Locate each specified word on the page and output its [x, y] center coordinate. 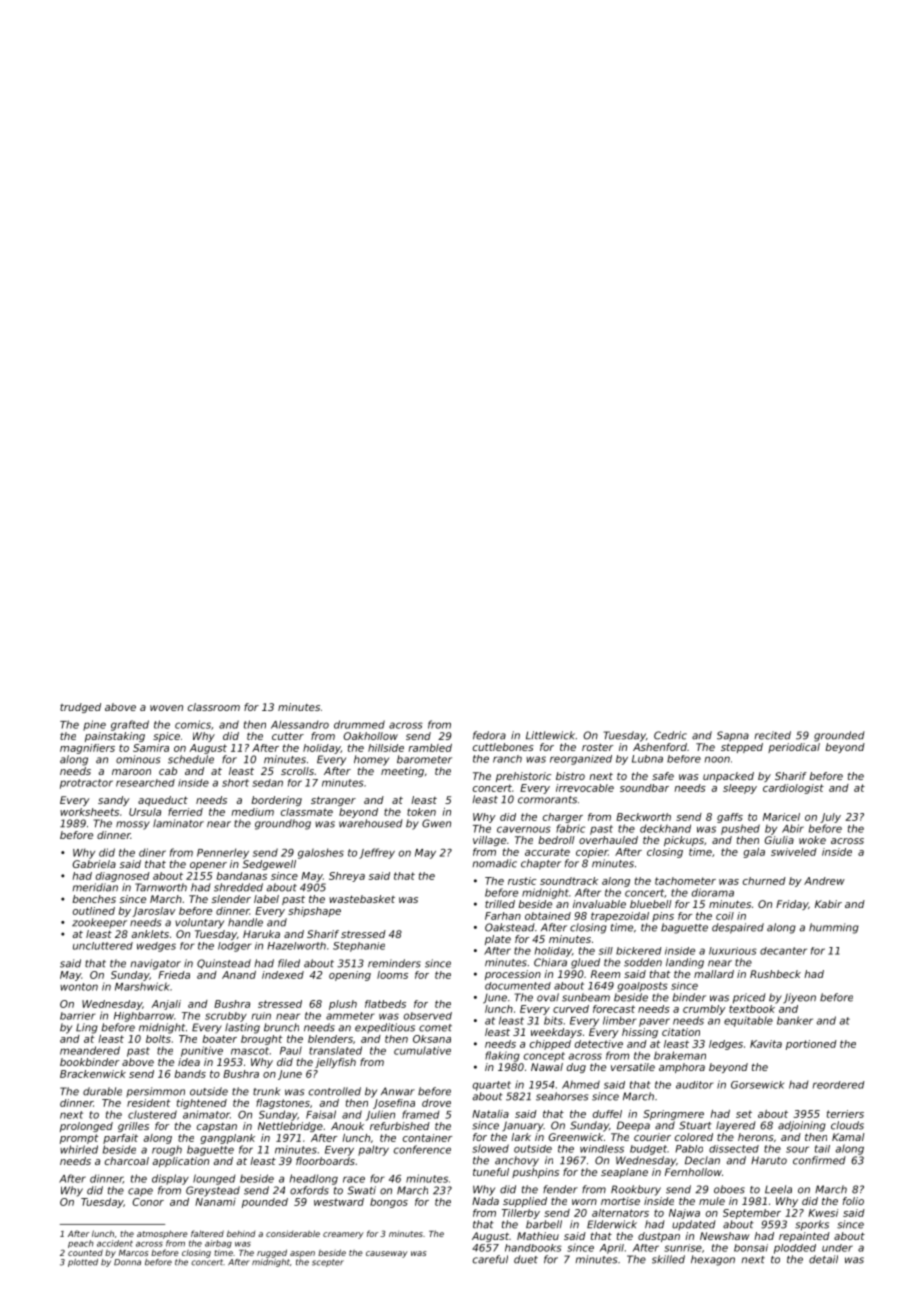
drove [436, 1103]
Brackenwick [93, 1074]
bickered [639, 951]
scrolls [297, 771]
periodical [794, 748]
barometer [424, 759]
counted [85, 1252]
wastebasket [362, 899]
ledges [726, 1045]
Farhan [503, 916]
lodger [235, 947]
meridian [95, 887]
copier [592, 853]
